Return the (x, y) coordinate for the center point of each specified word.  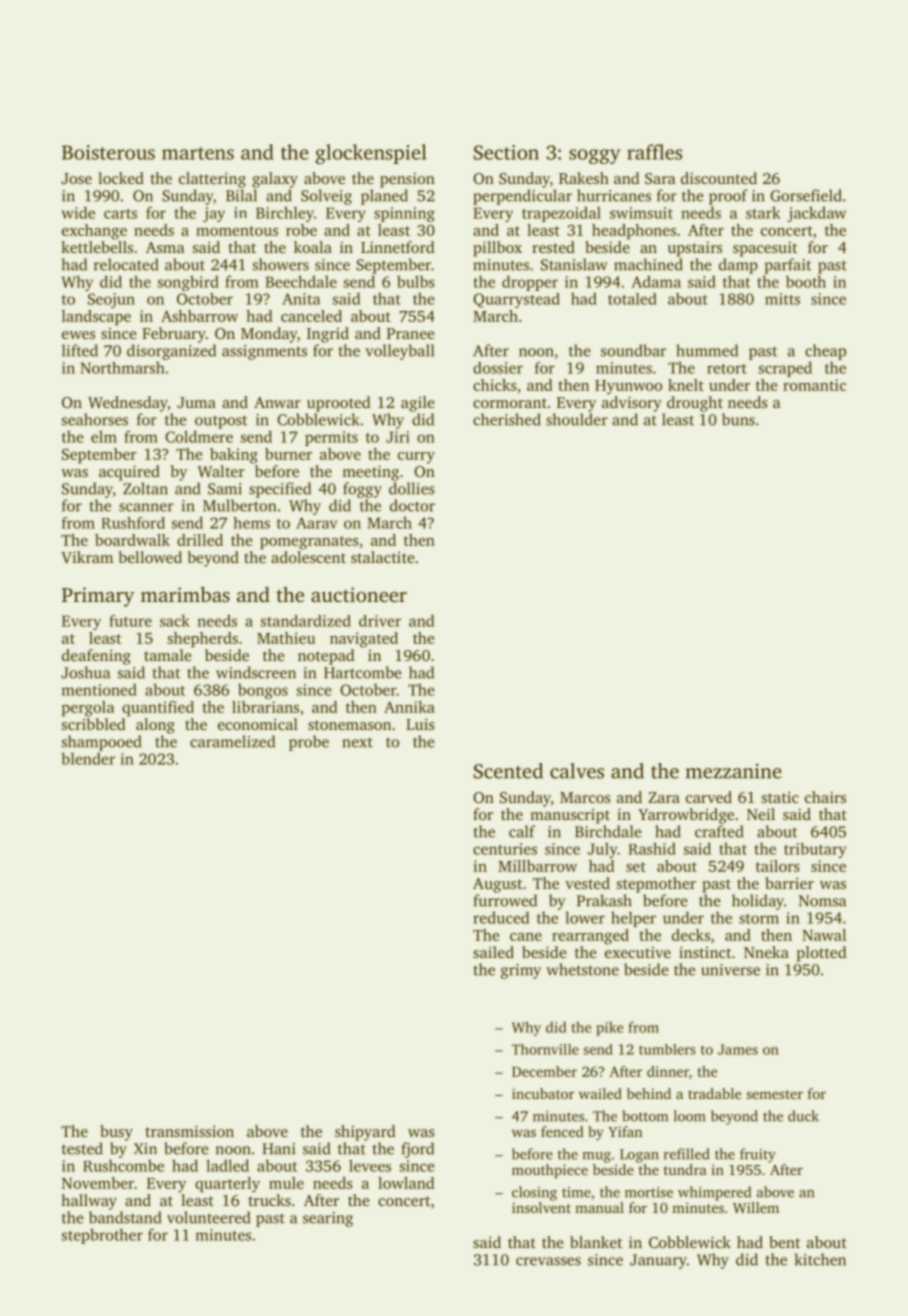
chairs (825, 797)
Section (506, 152)
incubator (543, 1093)
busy (116, 1133)
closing (534, 1193)
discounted (719, 178)
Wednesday (128, 404)
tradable (714, 1093)
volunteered (209, 1217)
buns (738, 419)
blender (88, 758)
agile (418, 404)
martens (198, 153)
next (357, 742)
